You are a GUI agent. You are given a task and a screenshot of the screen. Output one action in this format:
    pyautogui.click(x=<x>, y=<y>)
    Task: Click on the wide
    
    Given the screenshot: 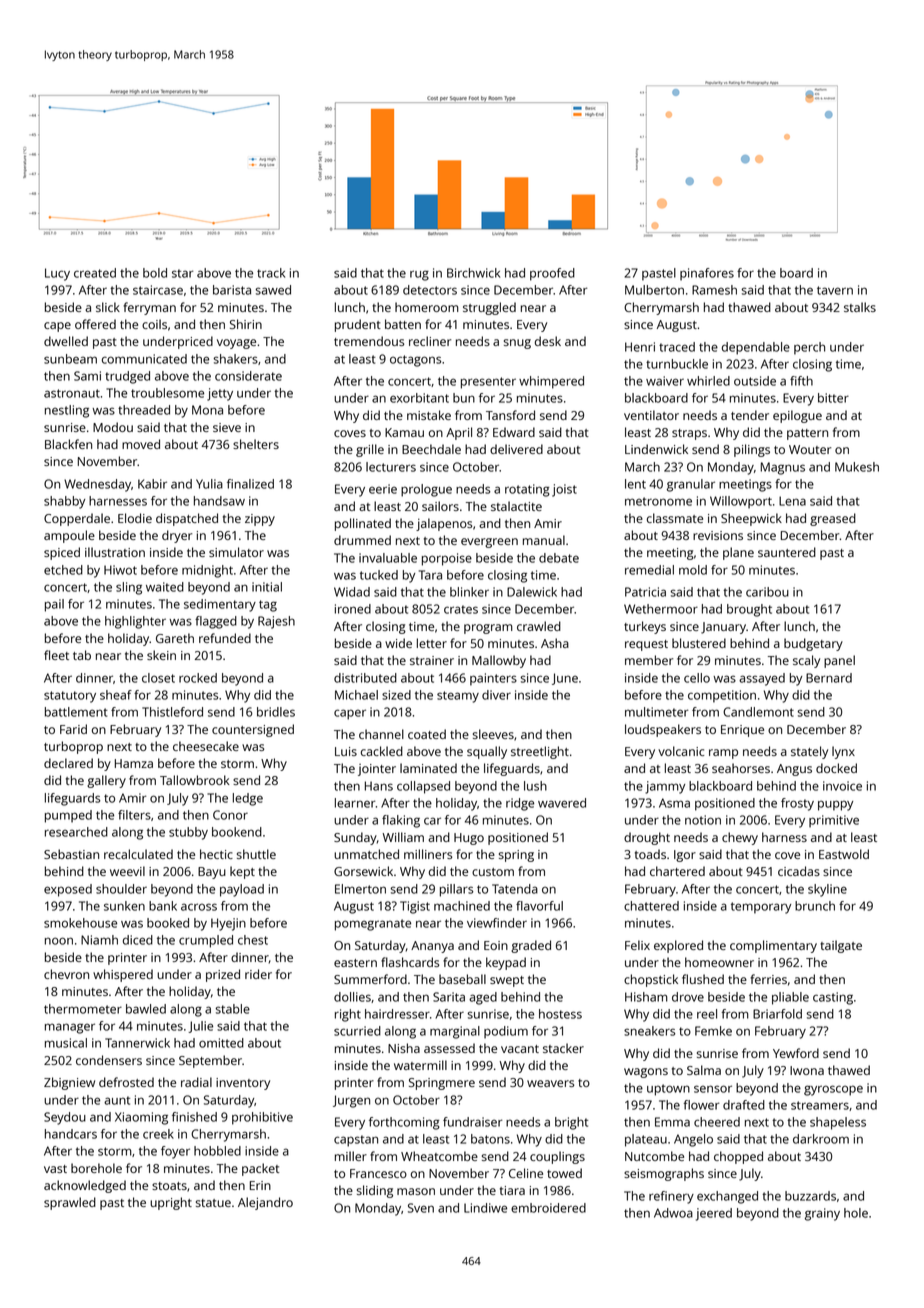 What is the action you would take?
    pyautogui.click(x=398, y=643)
